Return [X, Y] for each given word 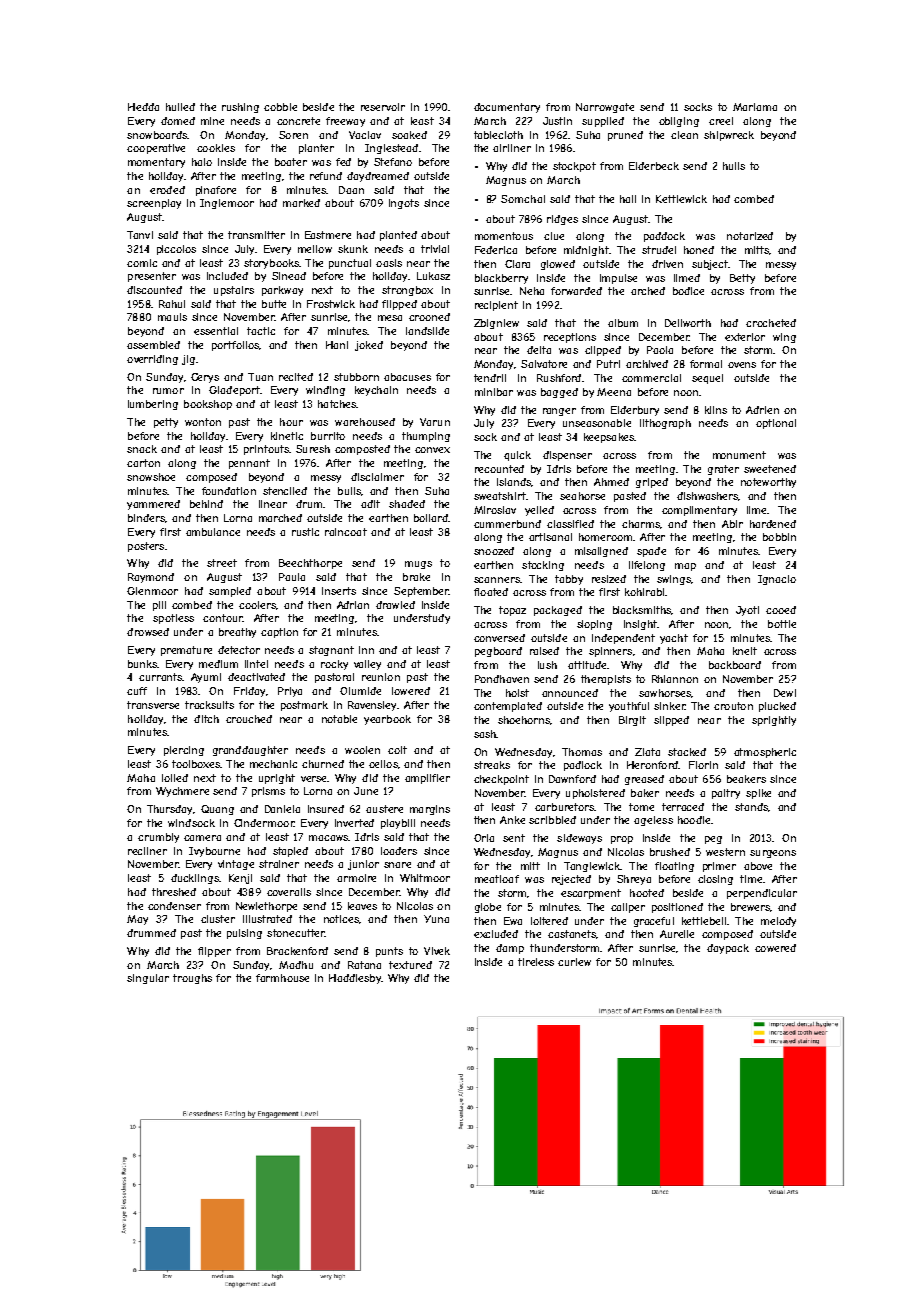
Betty [742, 279]
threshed [174, 892]
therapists [606, 680]
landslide [427, 331]
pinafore [216, 191]
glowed [558, 265]
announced [570, 693]
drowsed [148, 632]
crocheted [771, 323]
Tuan [260, 377]
